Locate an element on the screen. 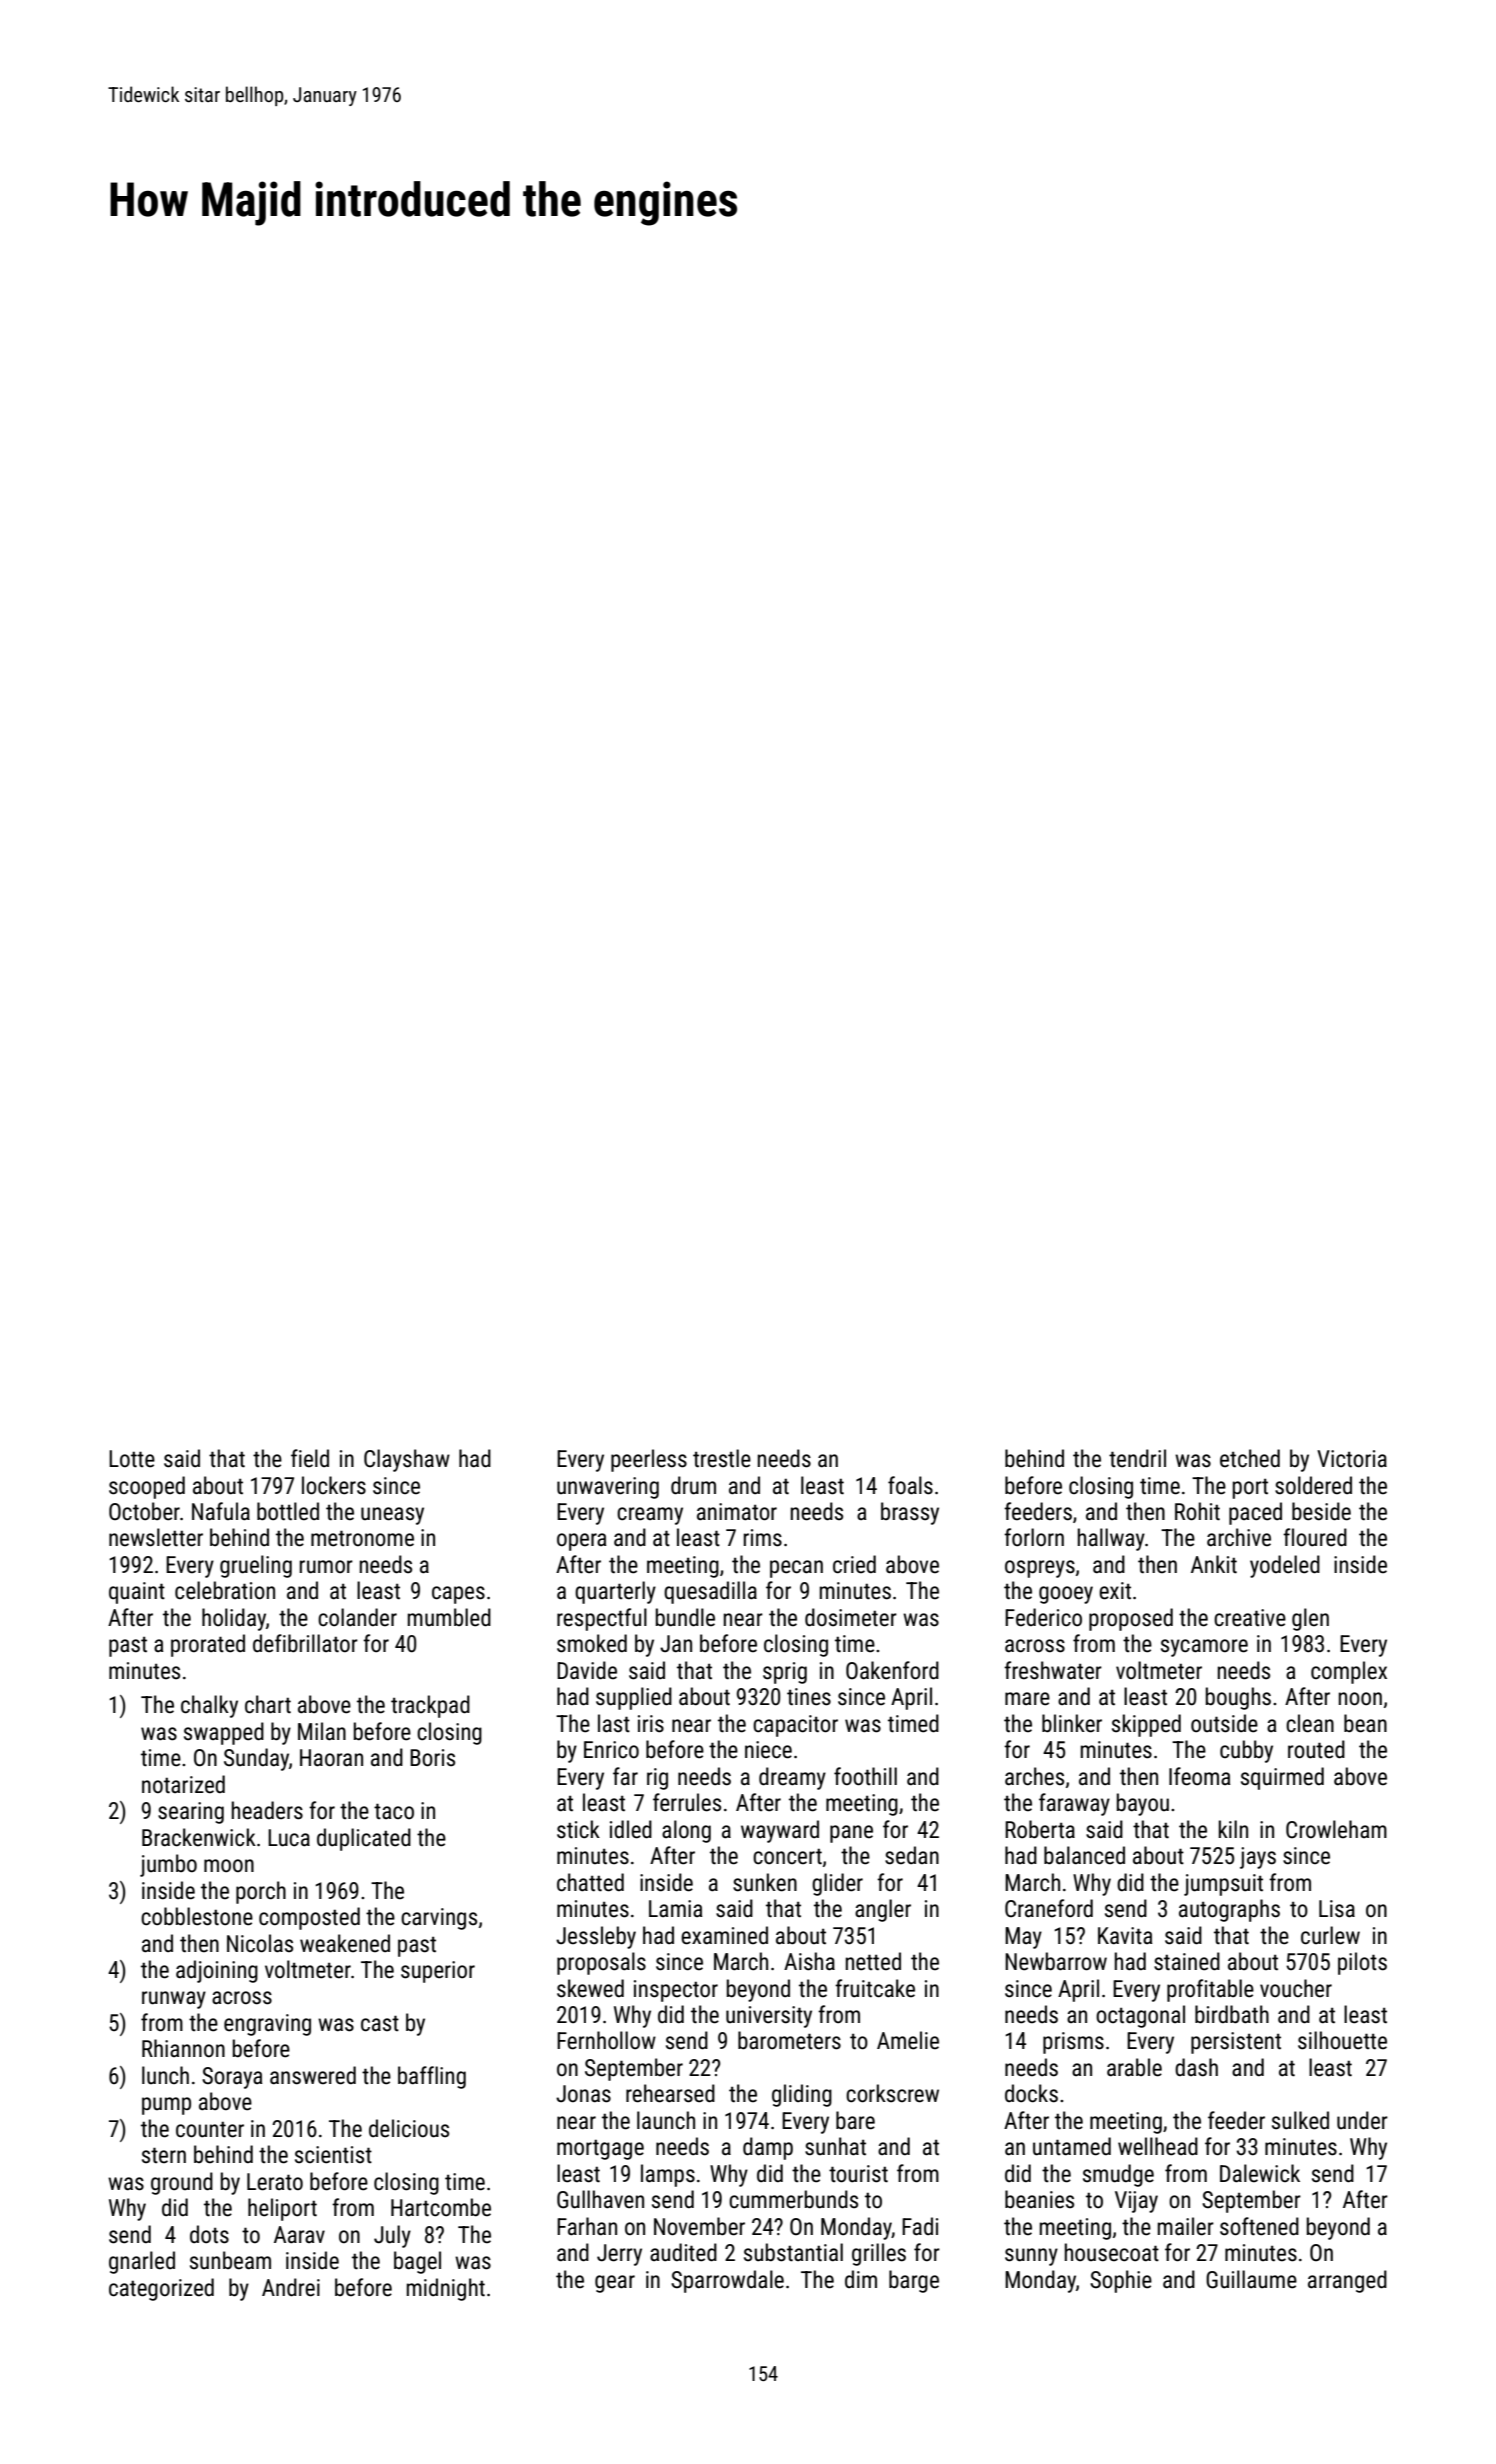 Image resolution: width=1496 pixels, height=2464 pixels. gear is located at coordinates (615, 2284).
